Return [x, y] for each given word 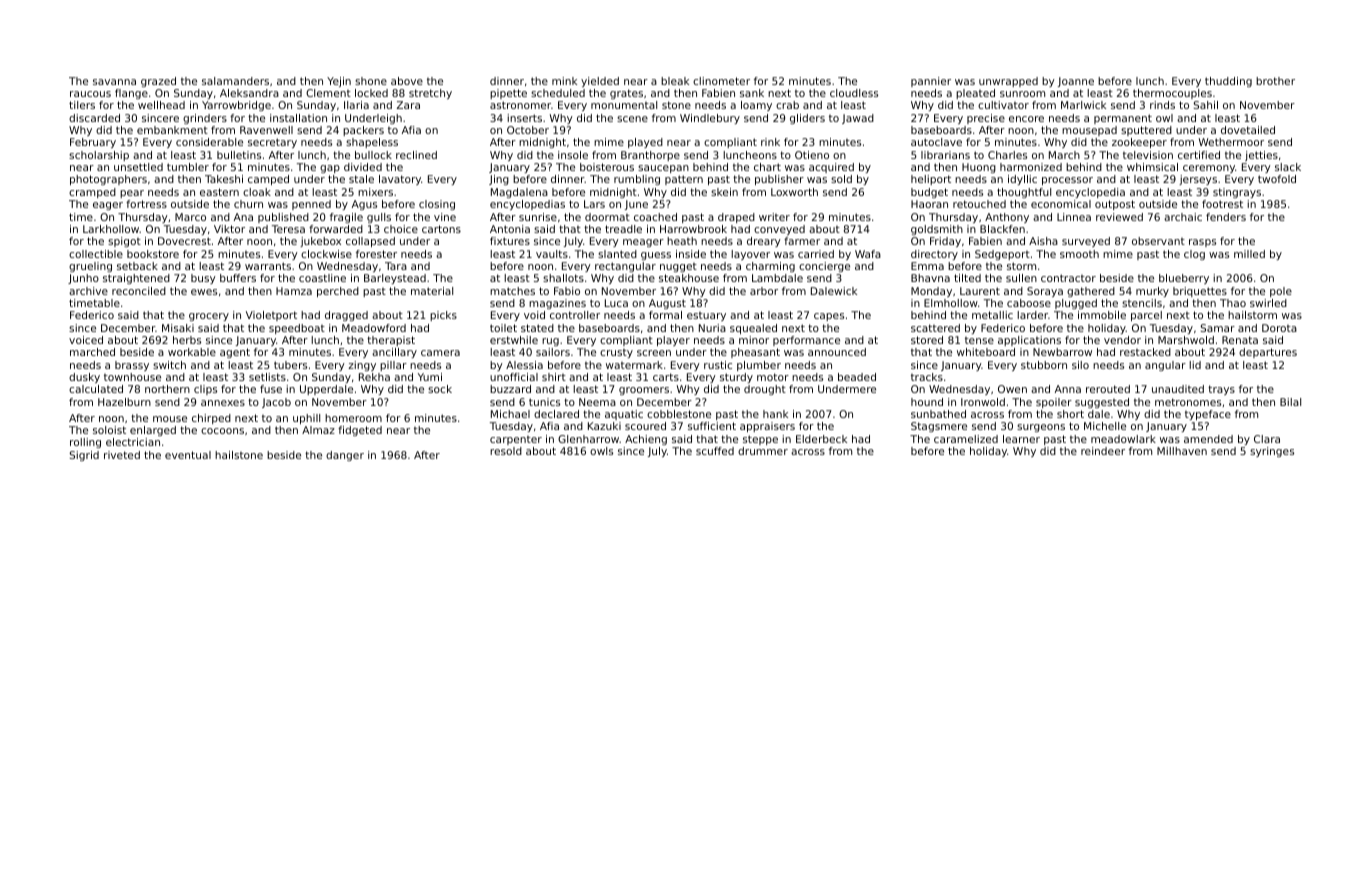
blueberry [1184, 279]
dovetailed [1248, 130]
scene [632, 119]
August [667, 304]
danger [345, 456]
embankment [172, 130]
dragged [346, 316]
